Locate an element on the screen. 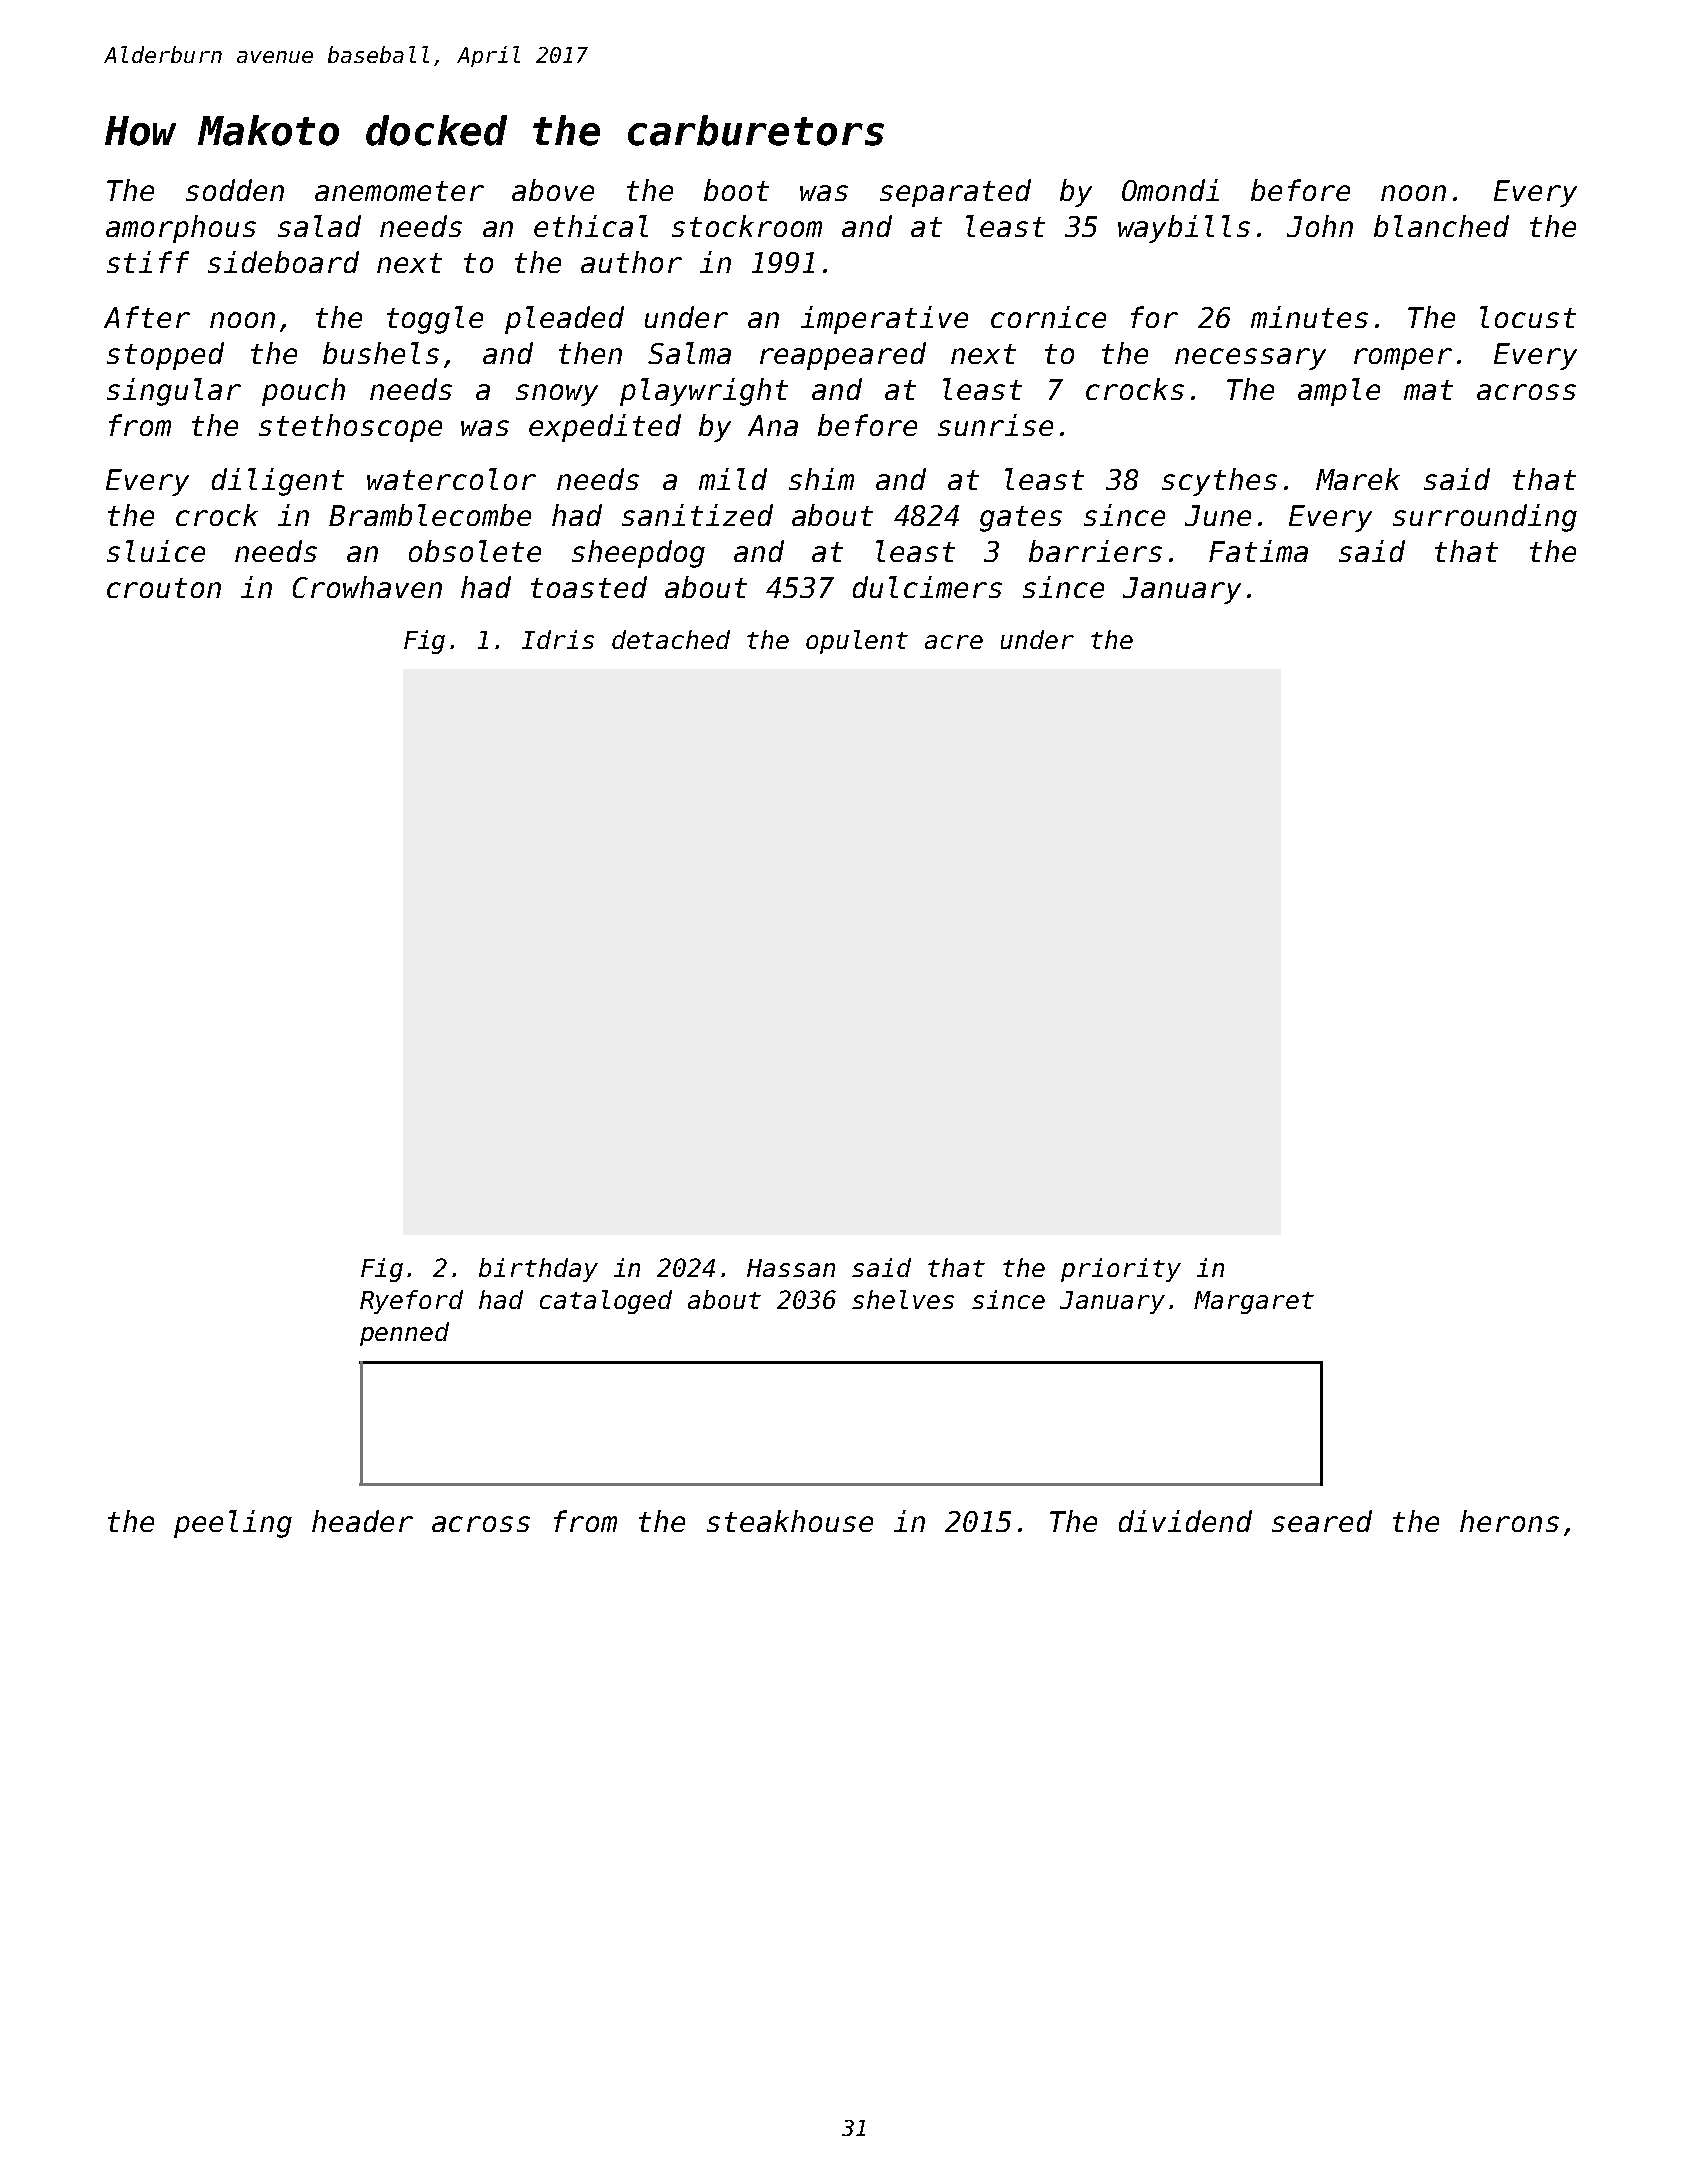 This screenshot has width=1683, height=2178. birthday is located at coordinates (538, 1270).
